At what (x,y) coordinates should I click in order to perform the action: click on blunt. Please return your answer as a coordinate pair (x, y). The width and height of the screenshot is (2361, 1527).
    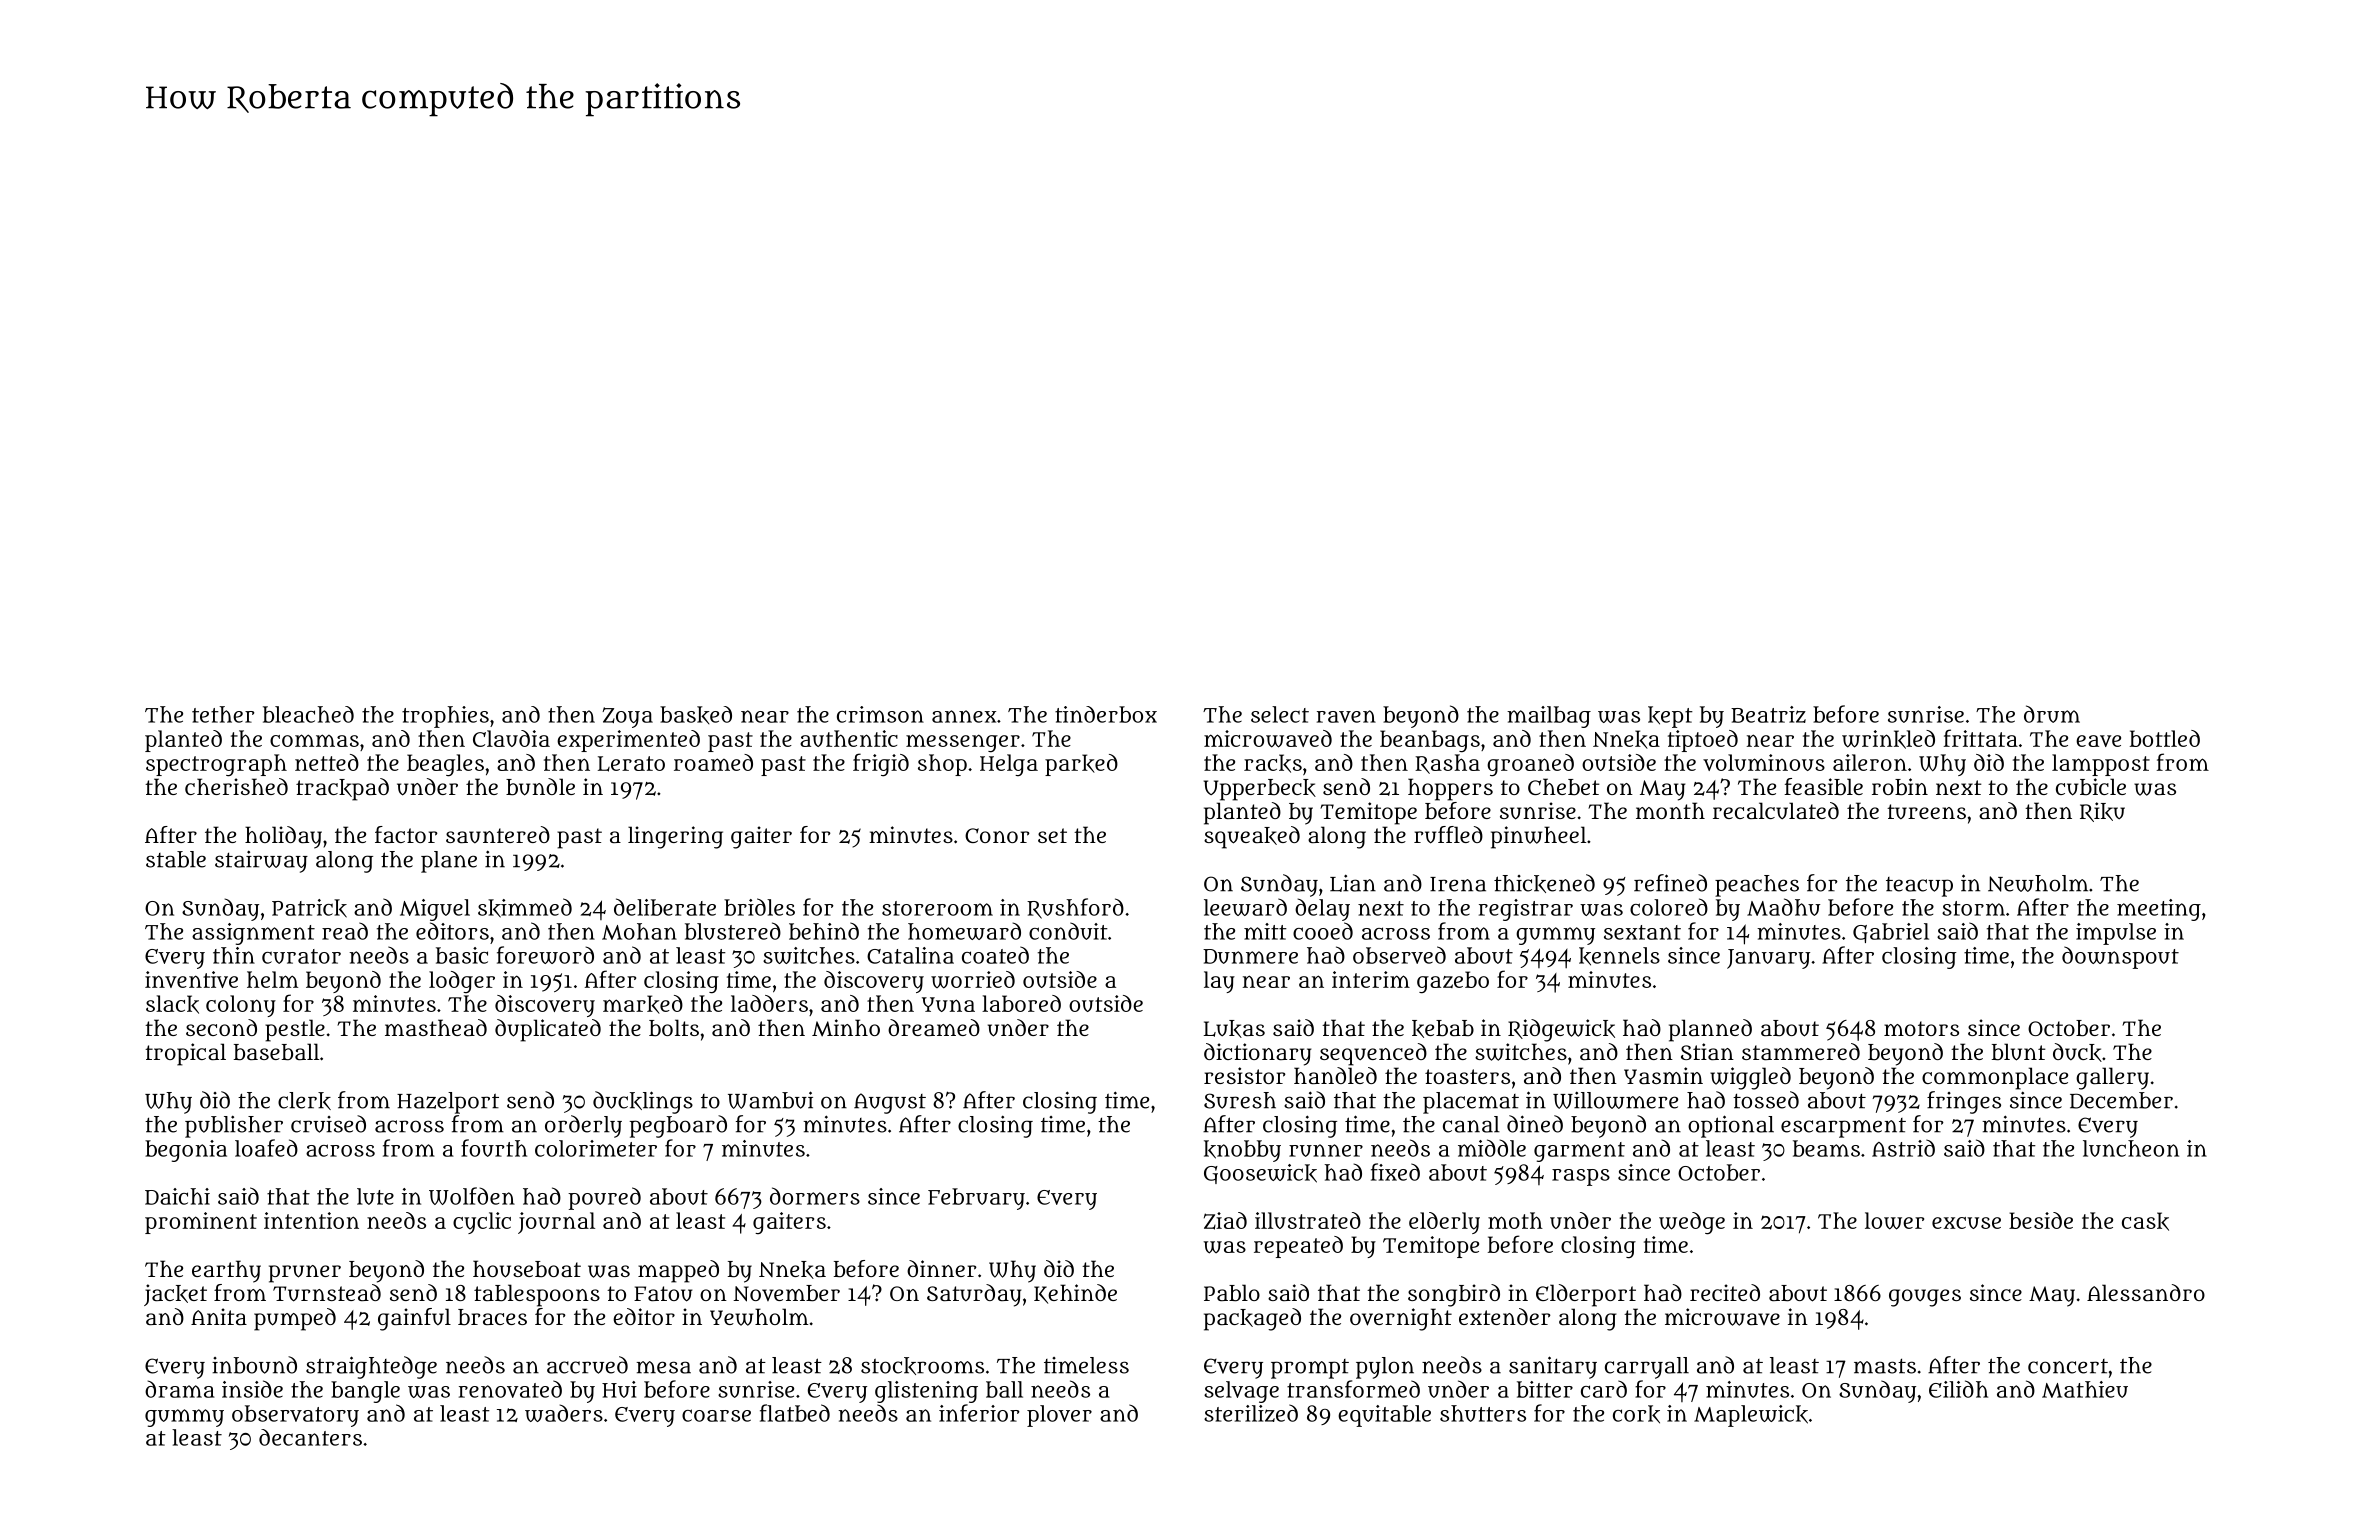
    Looking at the image, I should click on (2018, 1052).
